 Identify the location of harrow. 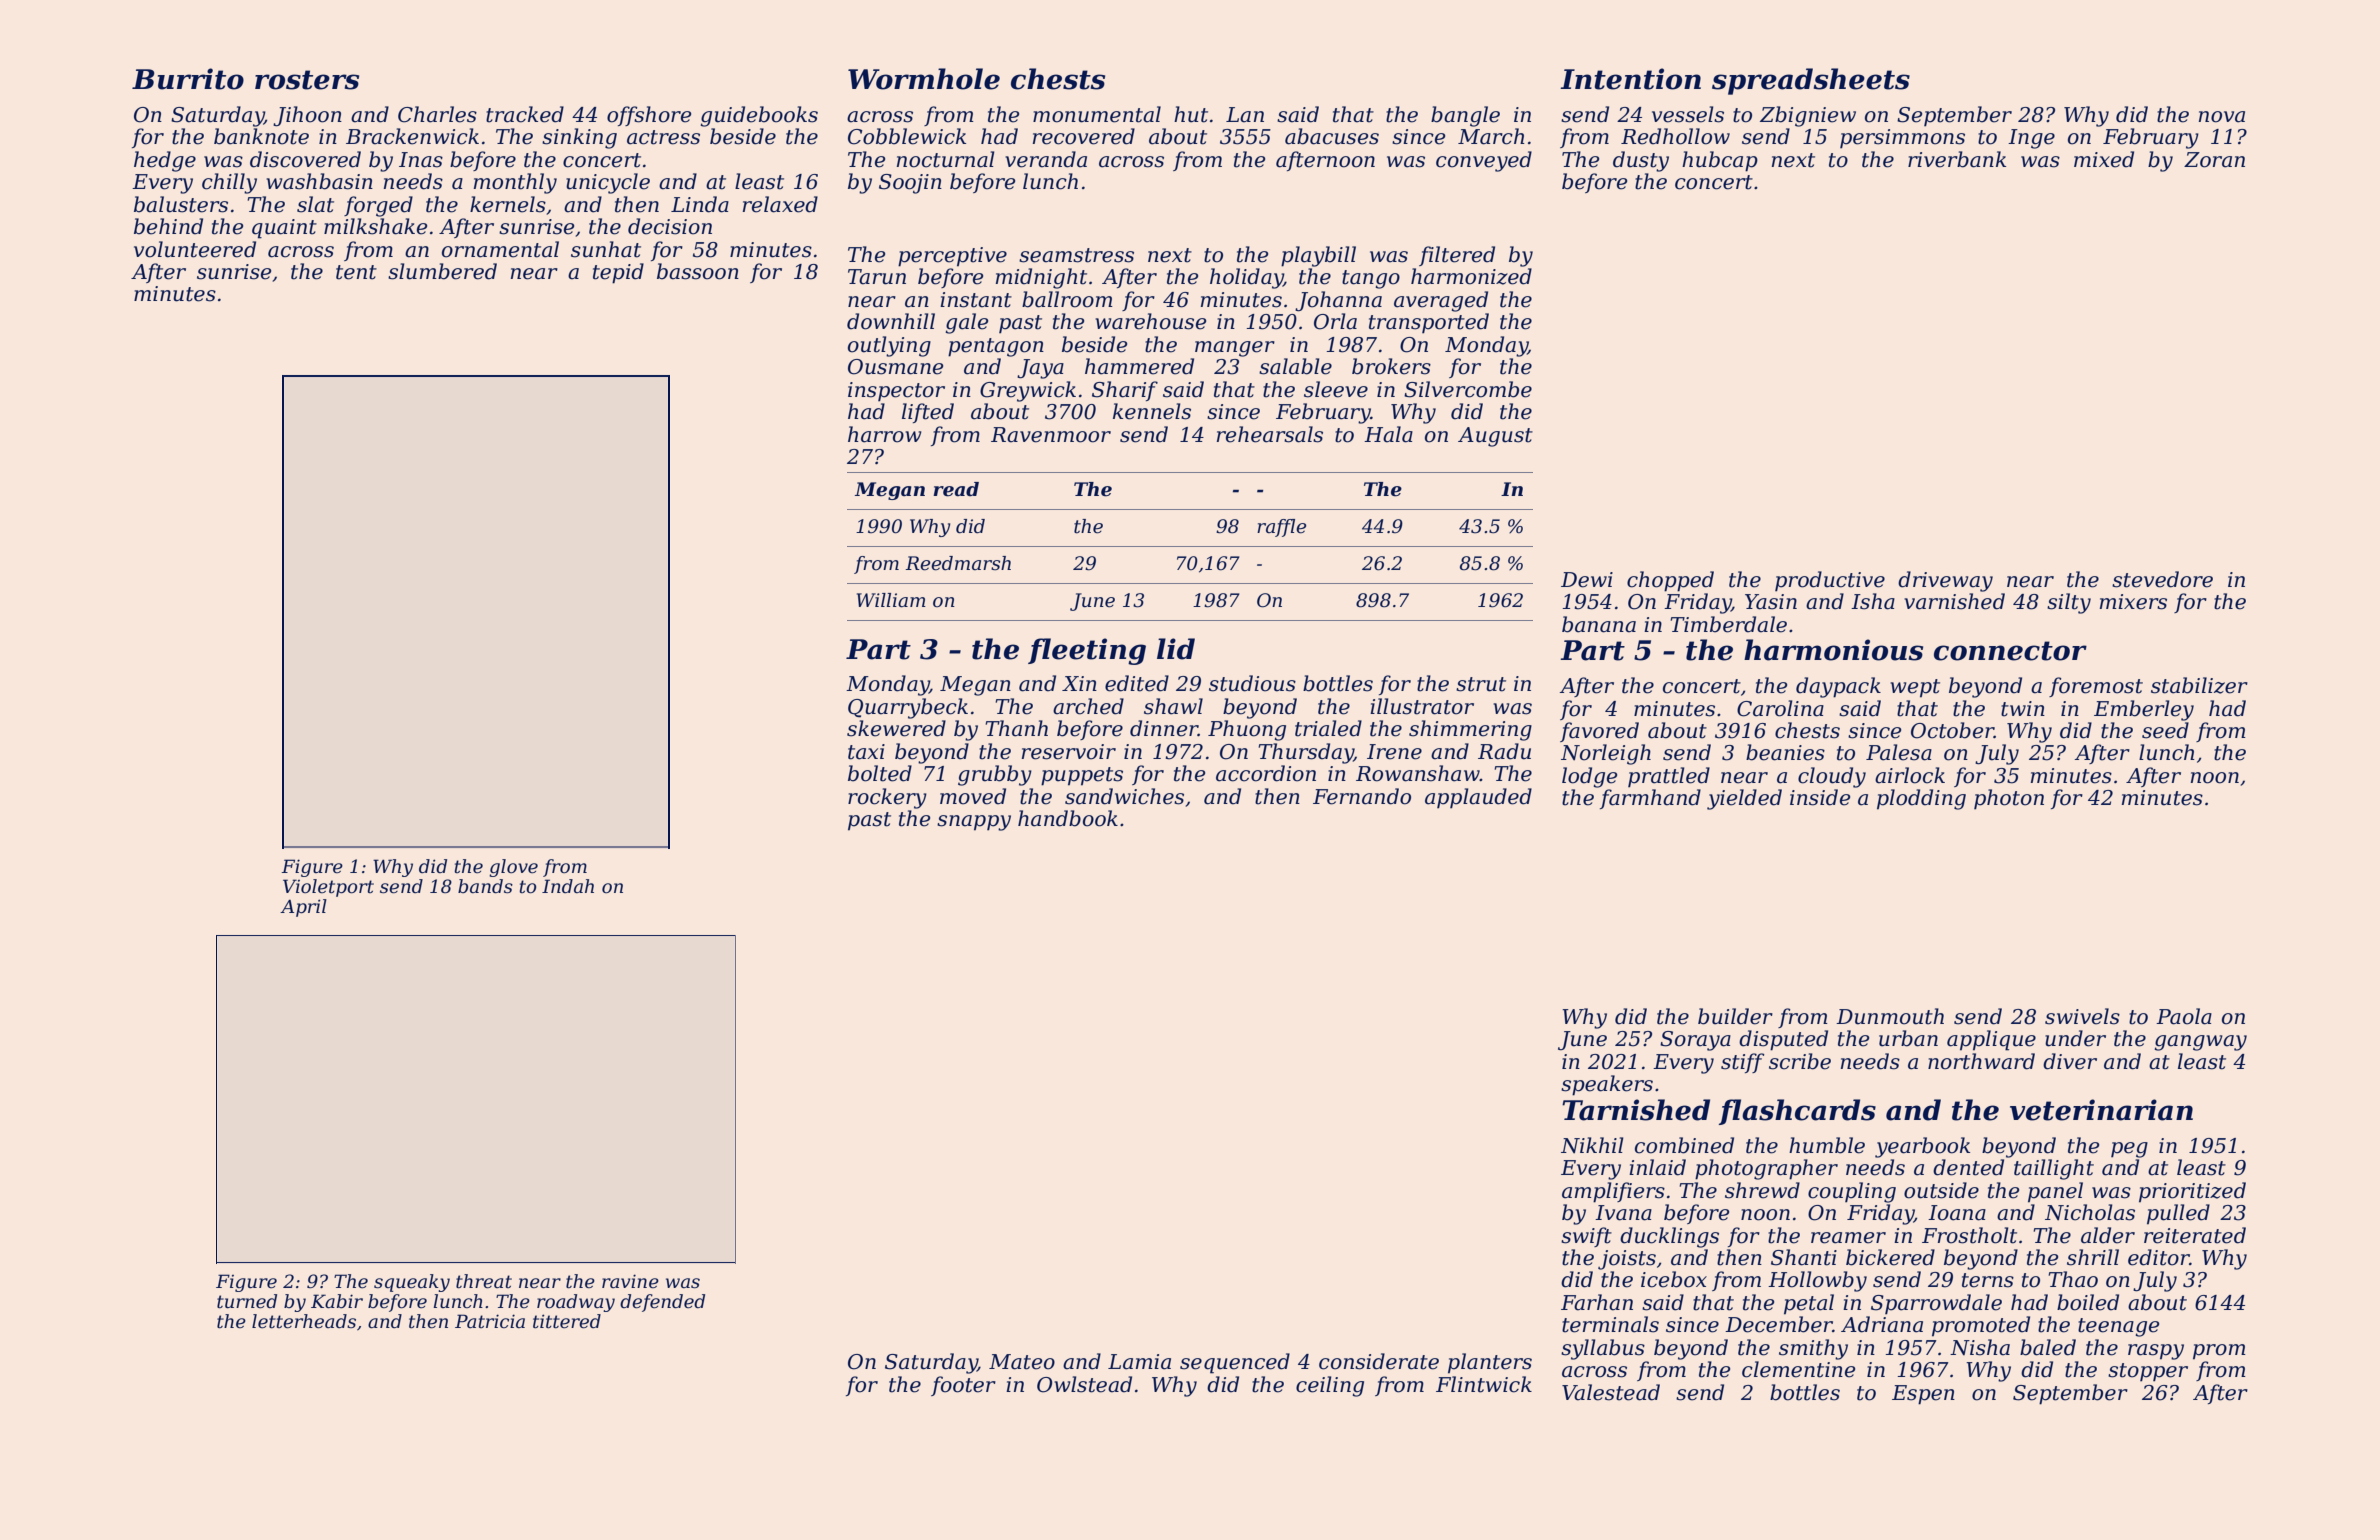
(885, 434).
